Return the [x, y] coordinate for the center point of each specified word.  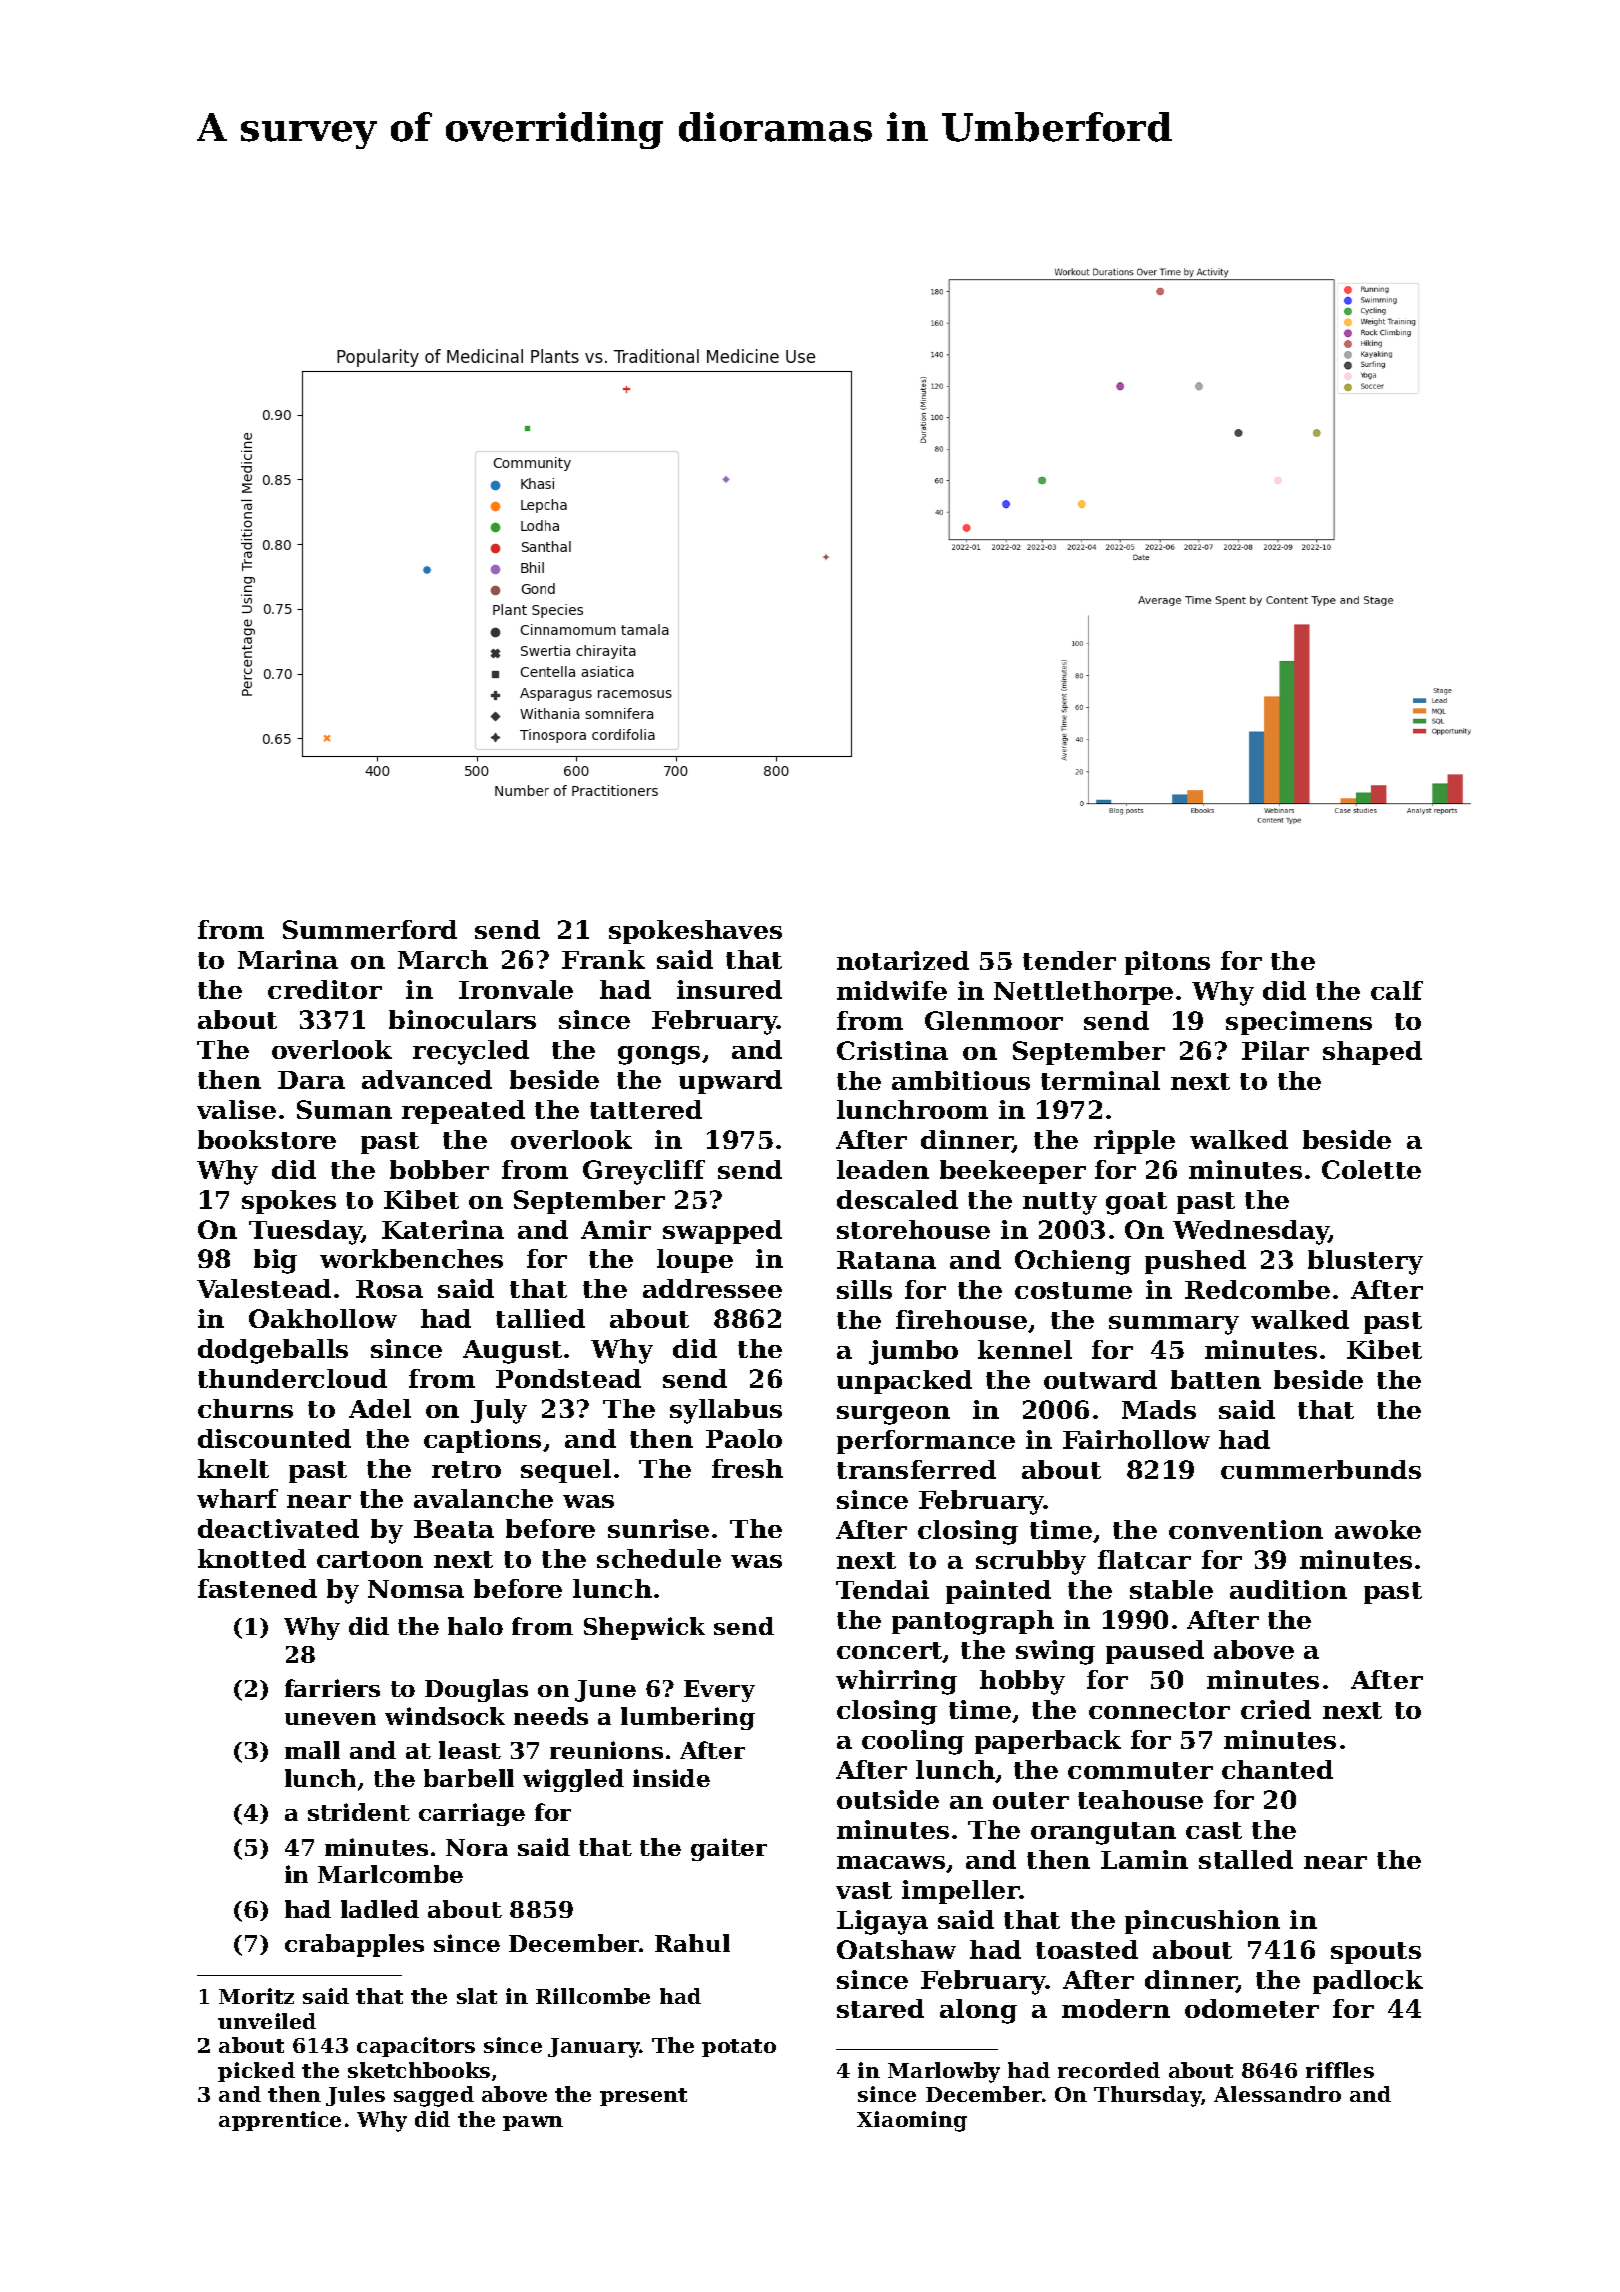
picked [256, 2072]
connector [1159, 1710]
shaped [1372, 1053]
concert [890, 1652]
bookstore [267, 1139]
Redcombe [1257, 1289]
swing [1055, 1652]
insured [729, 989]
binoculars [462, 1019]
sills [864, 1289]
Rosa [389, 1289]
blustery [1365, 1262]
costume [1073, 1290]
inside [671, 1778]
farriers [332, 1688]
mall [312, 1750]
